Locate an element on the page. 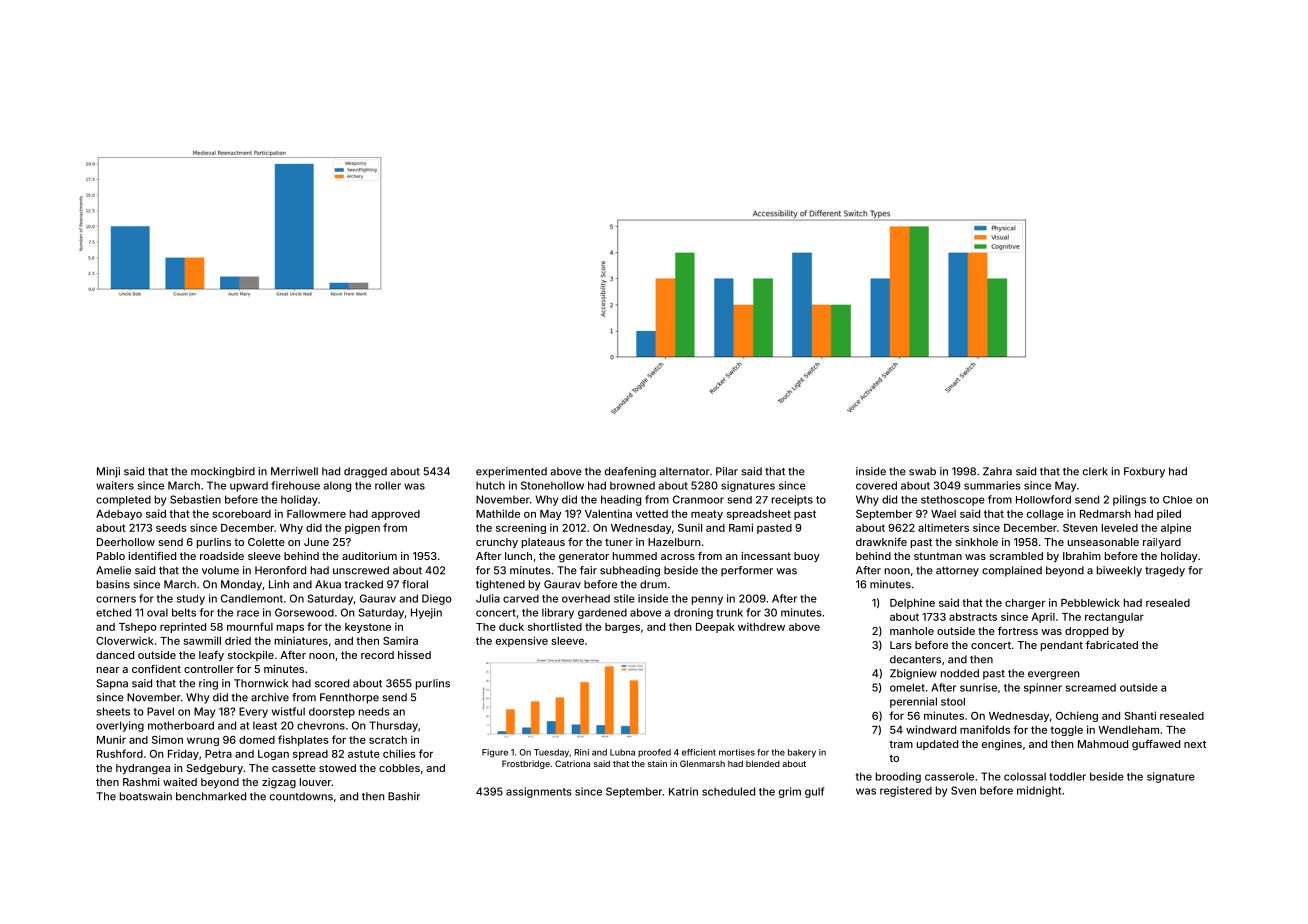 This page has height=924, width=1308. duck is located at coordinates (511, 627).
